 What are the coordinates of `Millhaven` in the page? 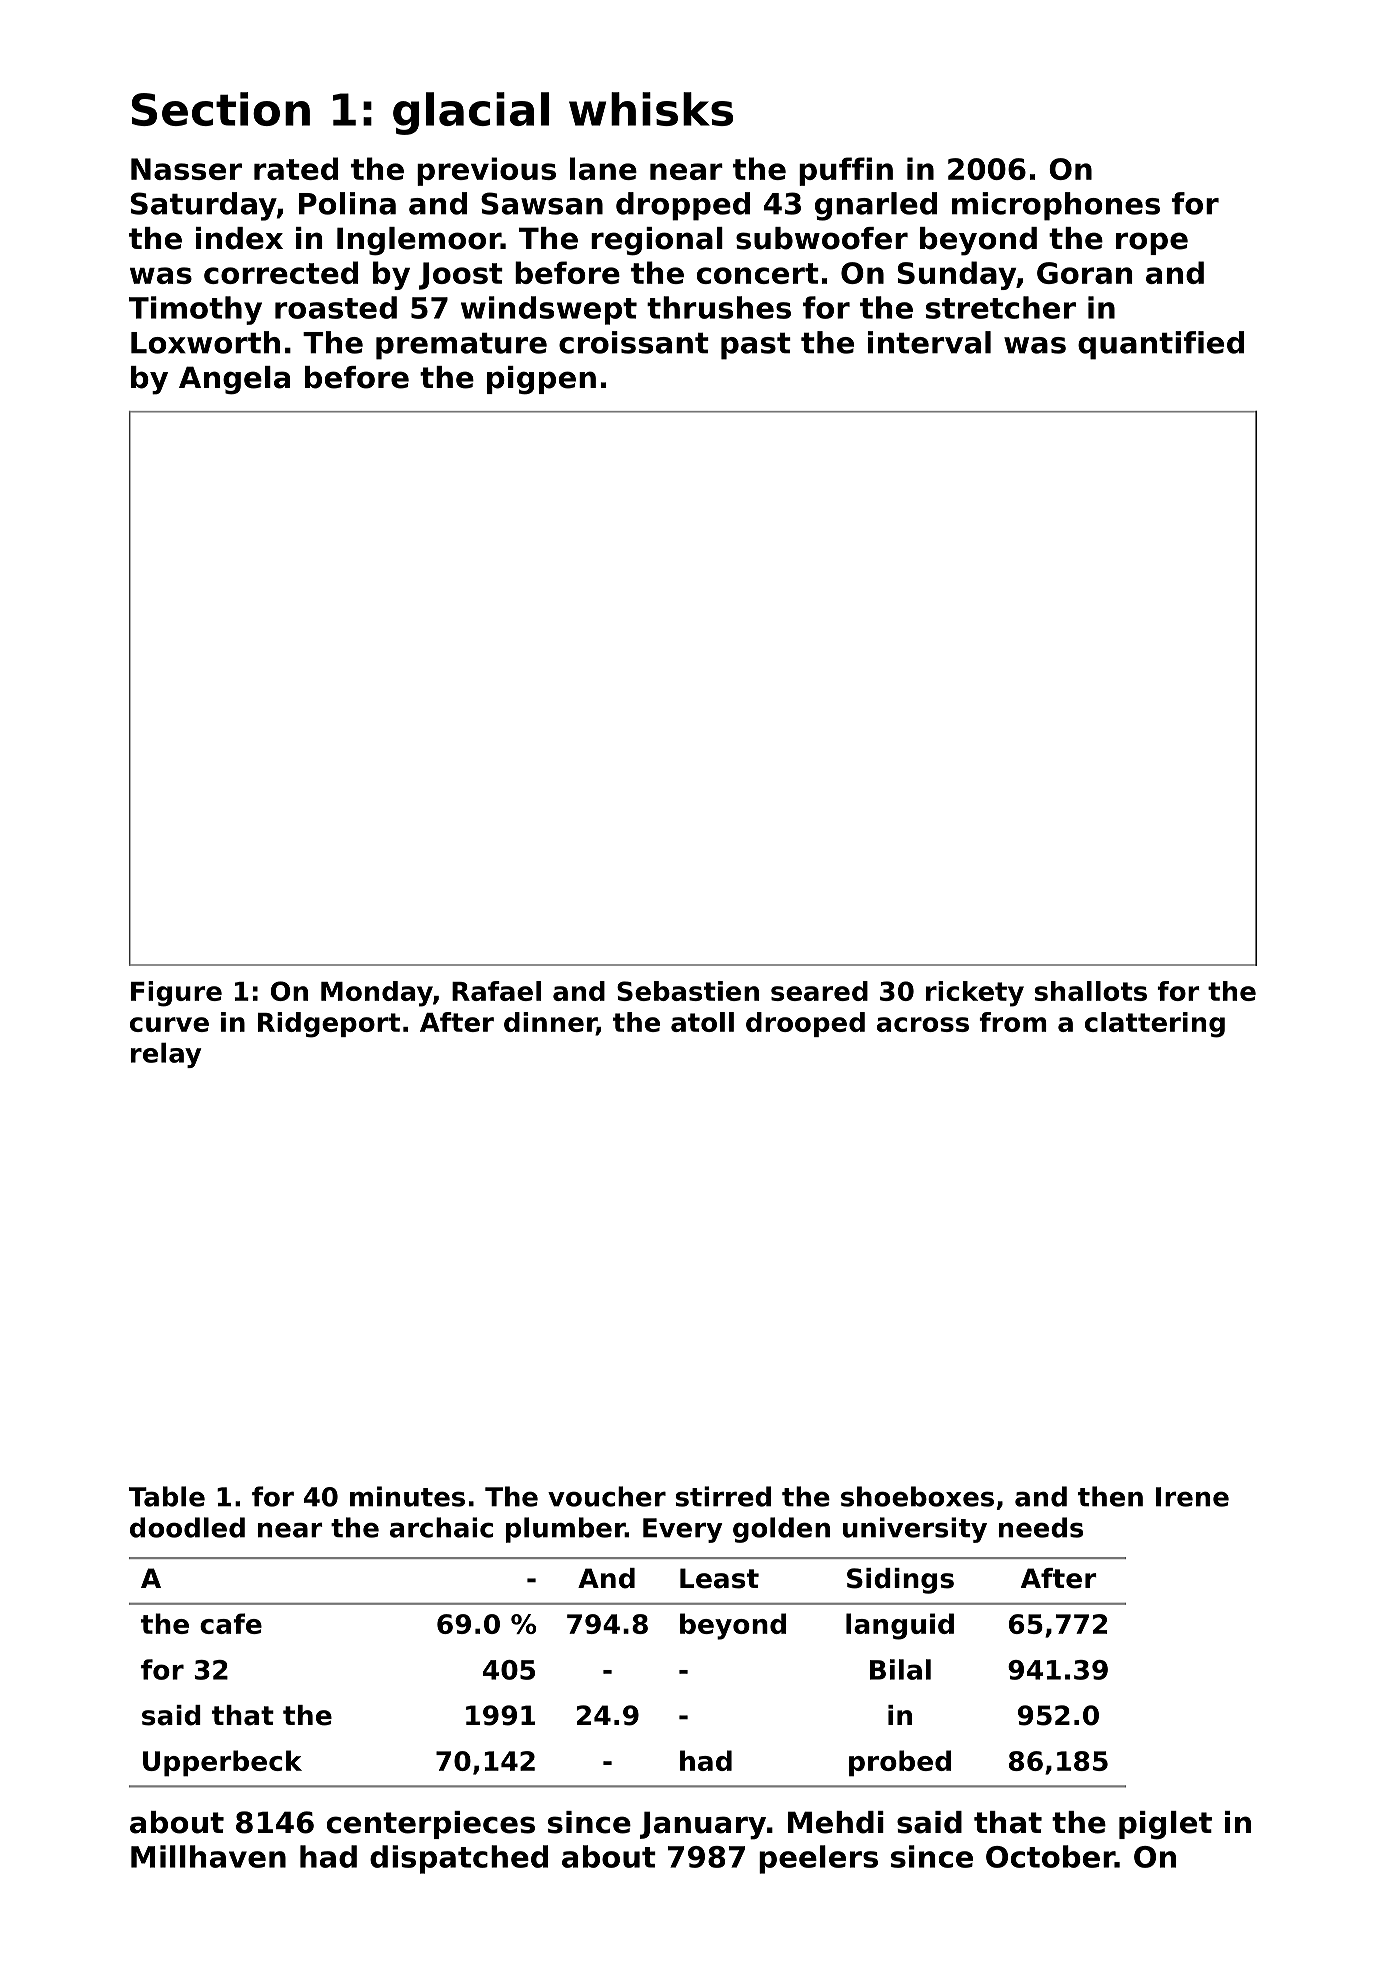 It's located at (208, 1856).
